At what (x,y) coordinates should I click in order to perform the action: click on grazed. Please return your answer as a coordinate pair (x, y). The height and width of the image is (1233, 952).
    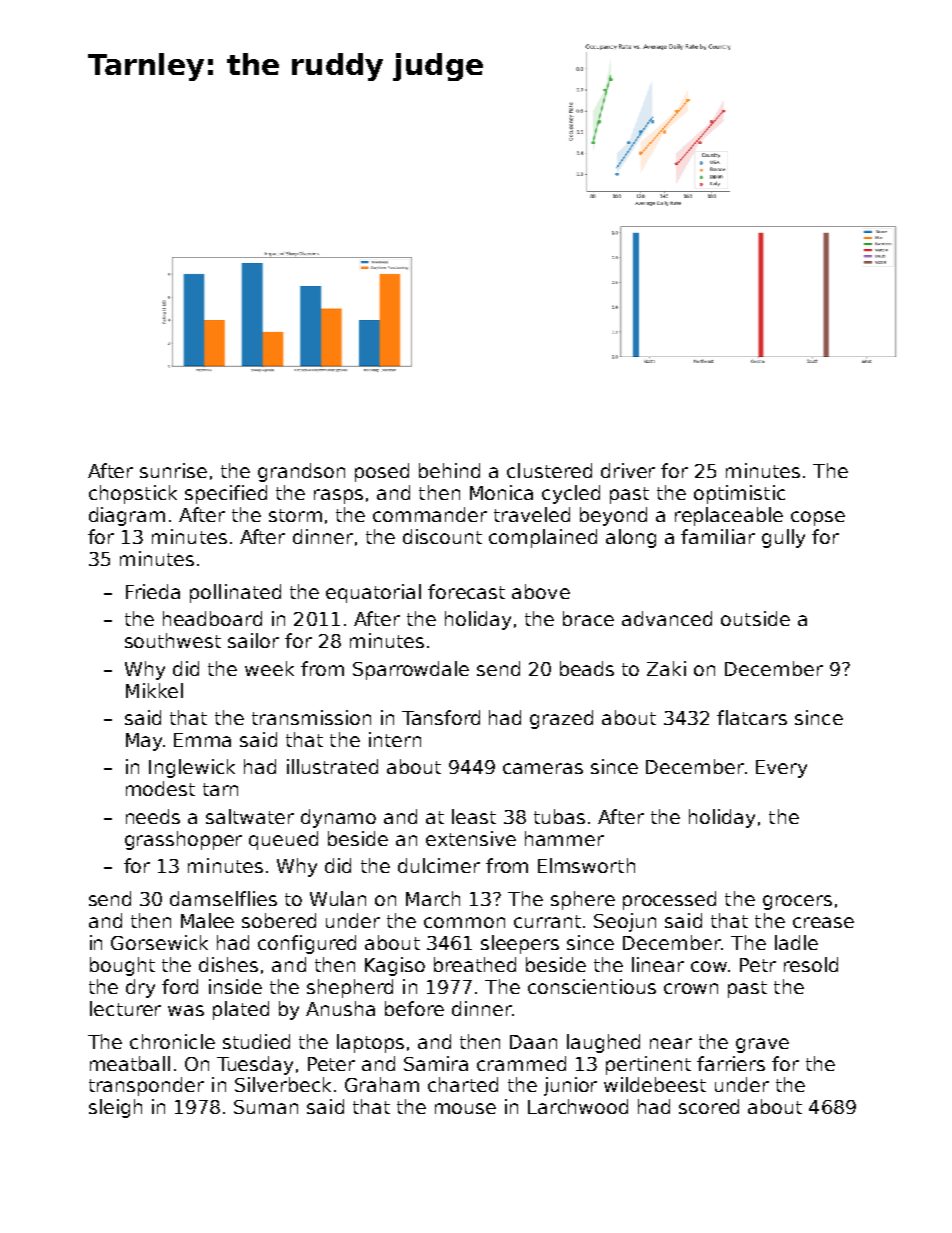
    Looking at the image, I should click on (561, 719).
